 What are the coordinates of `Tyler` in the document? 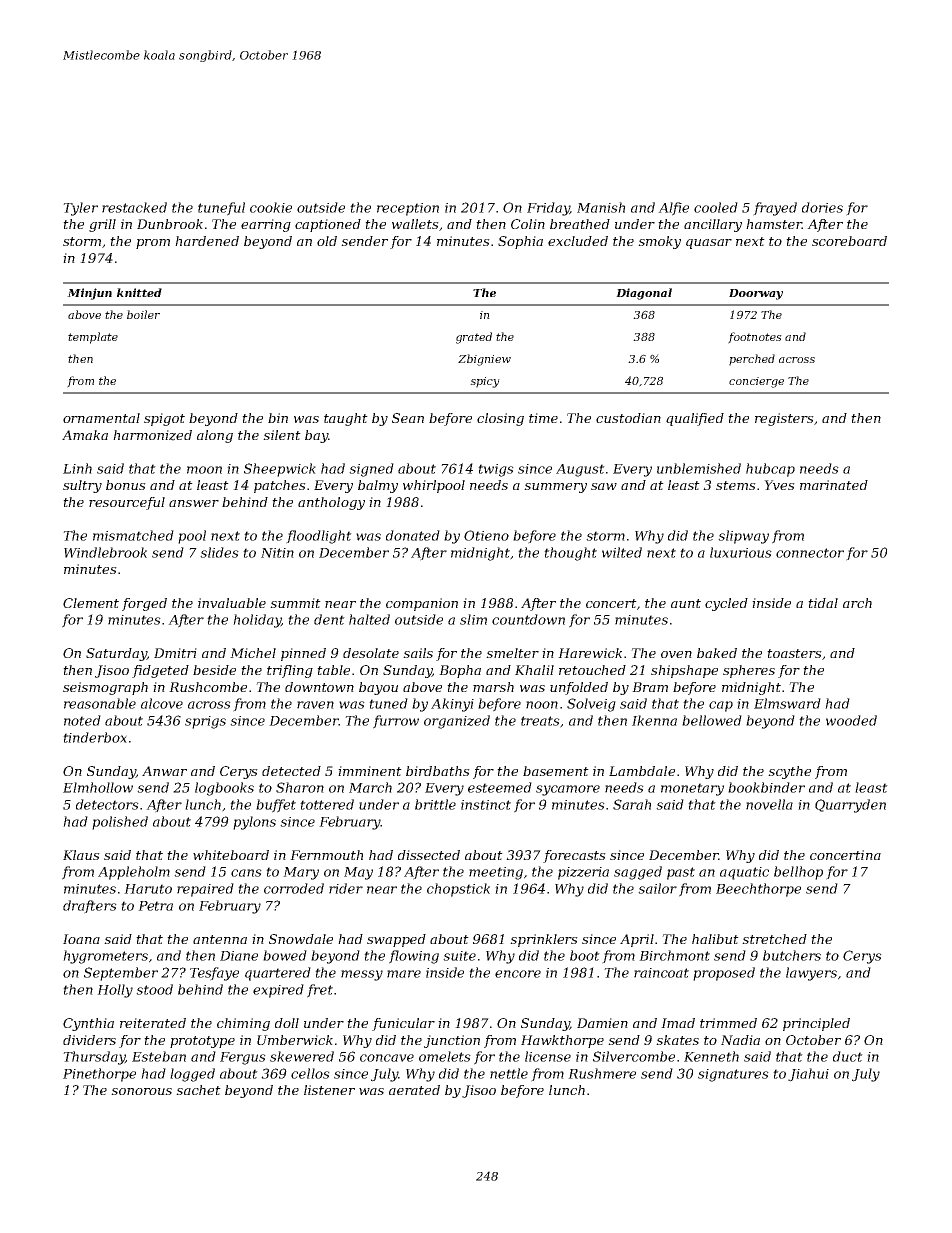 It's located at (80, 209).
